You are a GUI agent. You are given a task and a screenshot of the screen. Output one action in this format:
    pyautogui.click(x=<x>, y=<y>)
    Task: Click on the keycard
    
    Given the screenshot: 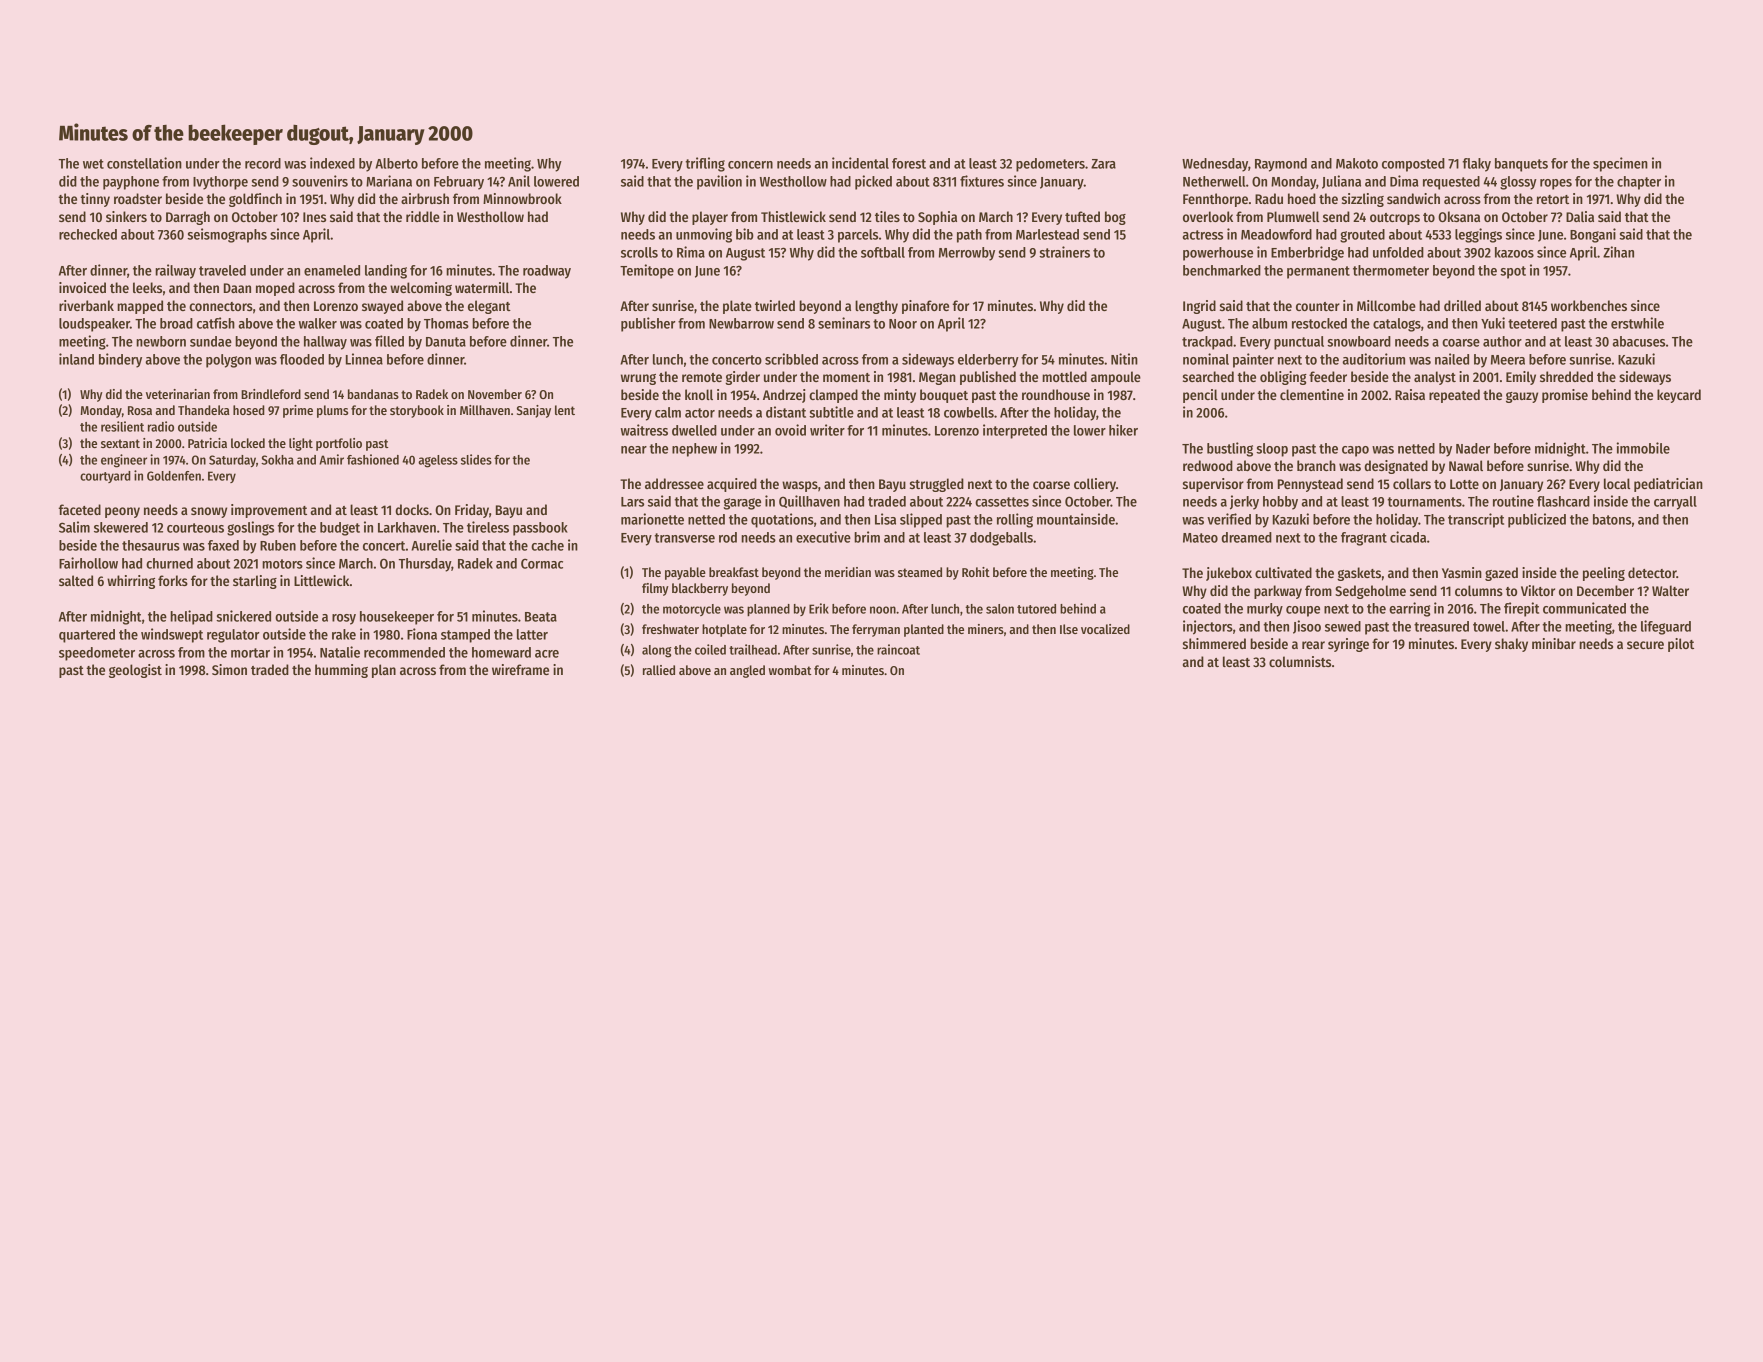 What is the action you would take?
    pyautogui.click(x=1679, y=396)
